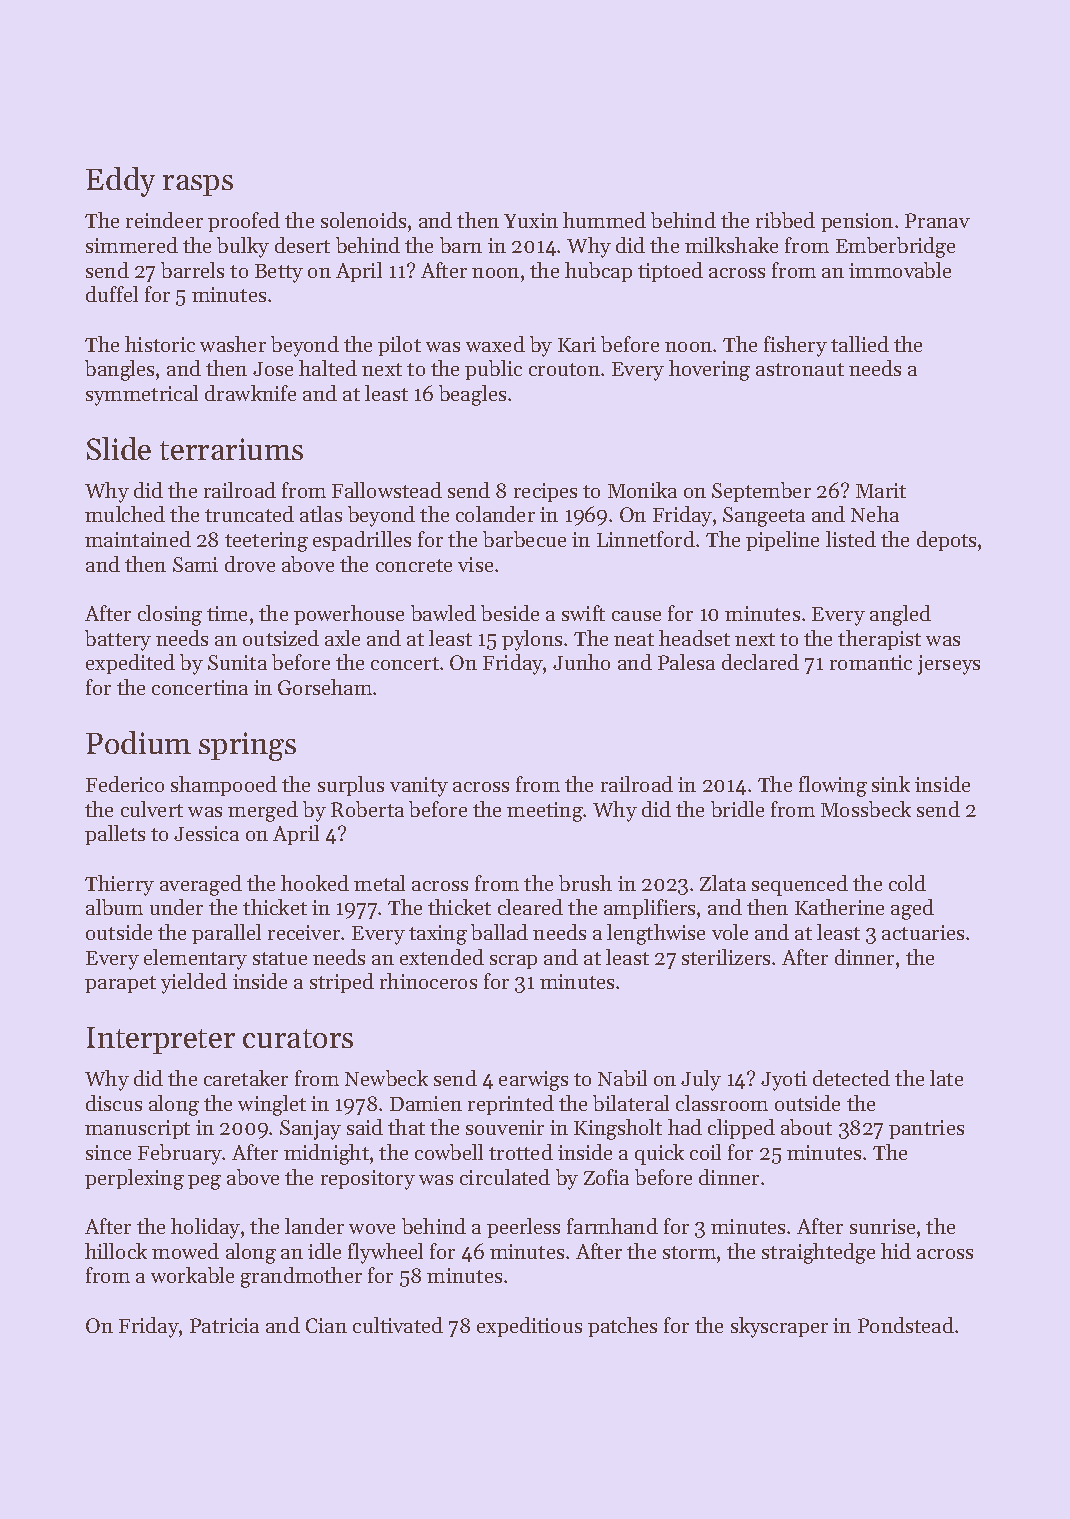 This page has height=1519, width=1070. What do you see at coordinates (206, 833) in the page?
I see `Jessica` at bounding box center [206, 833].
